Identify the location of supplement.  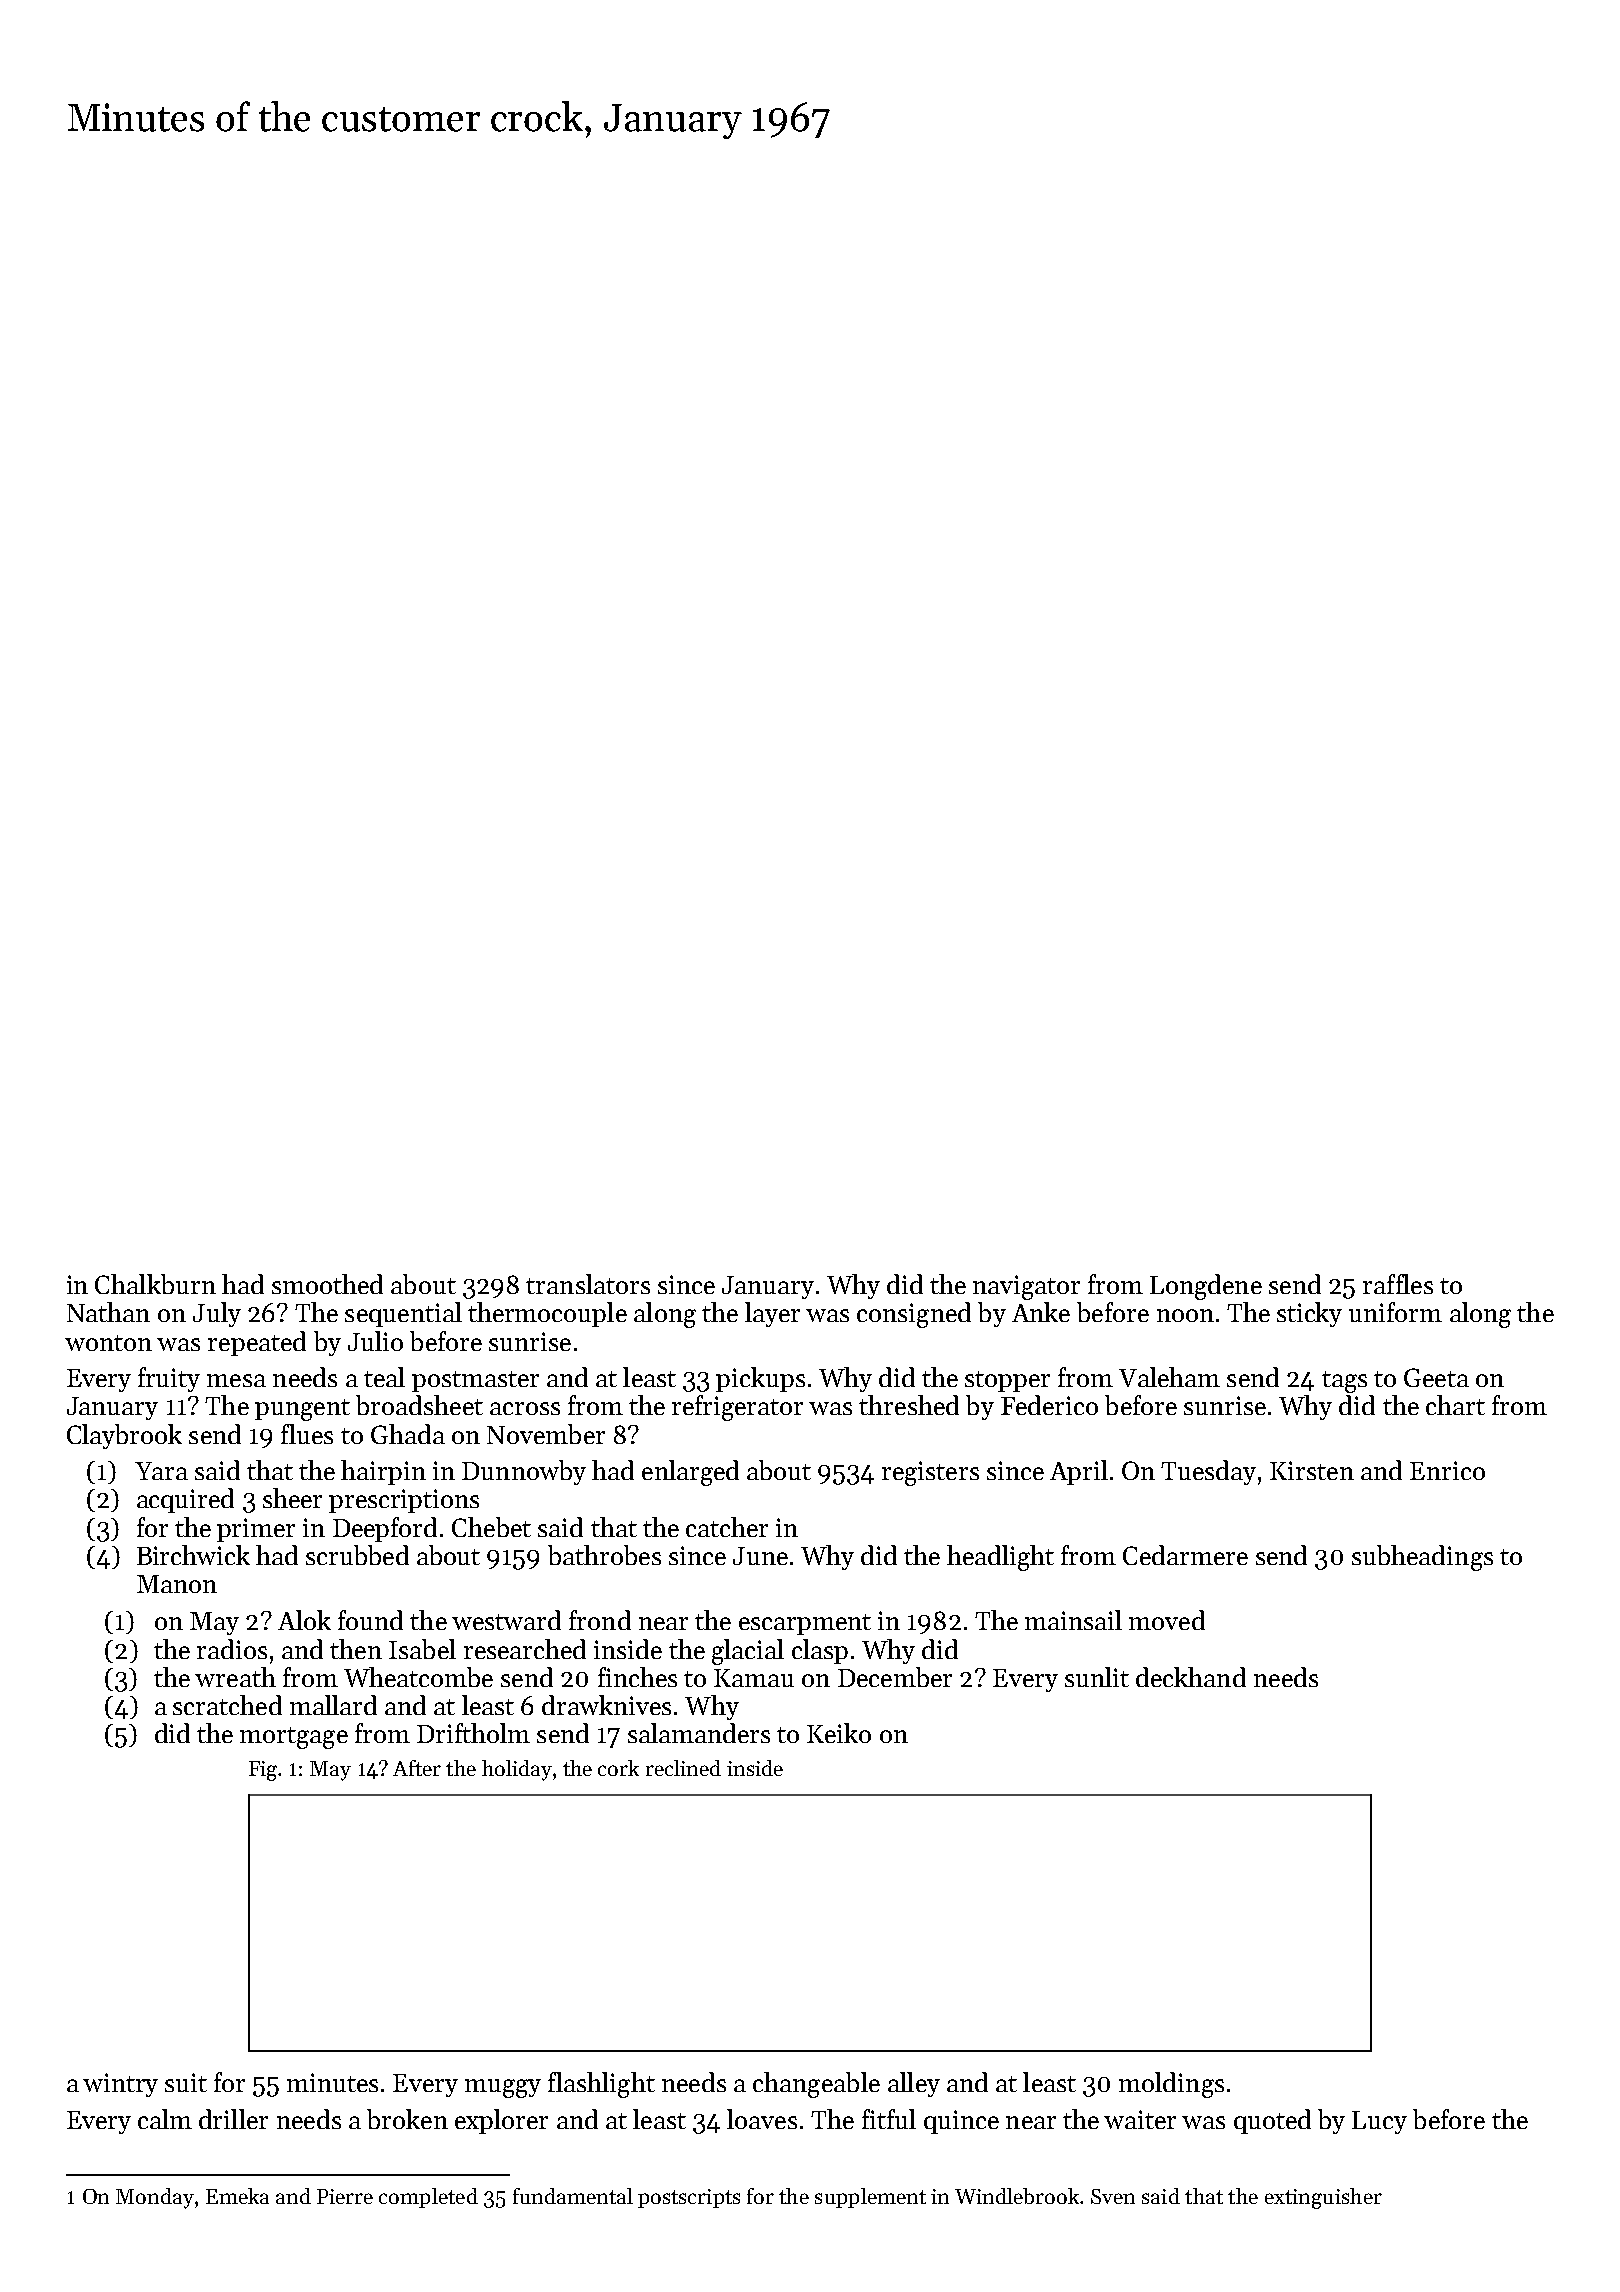
(870, 2198).
